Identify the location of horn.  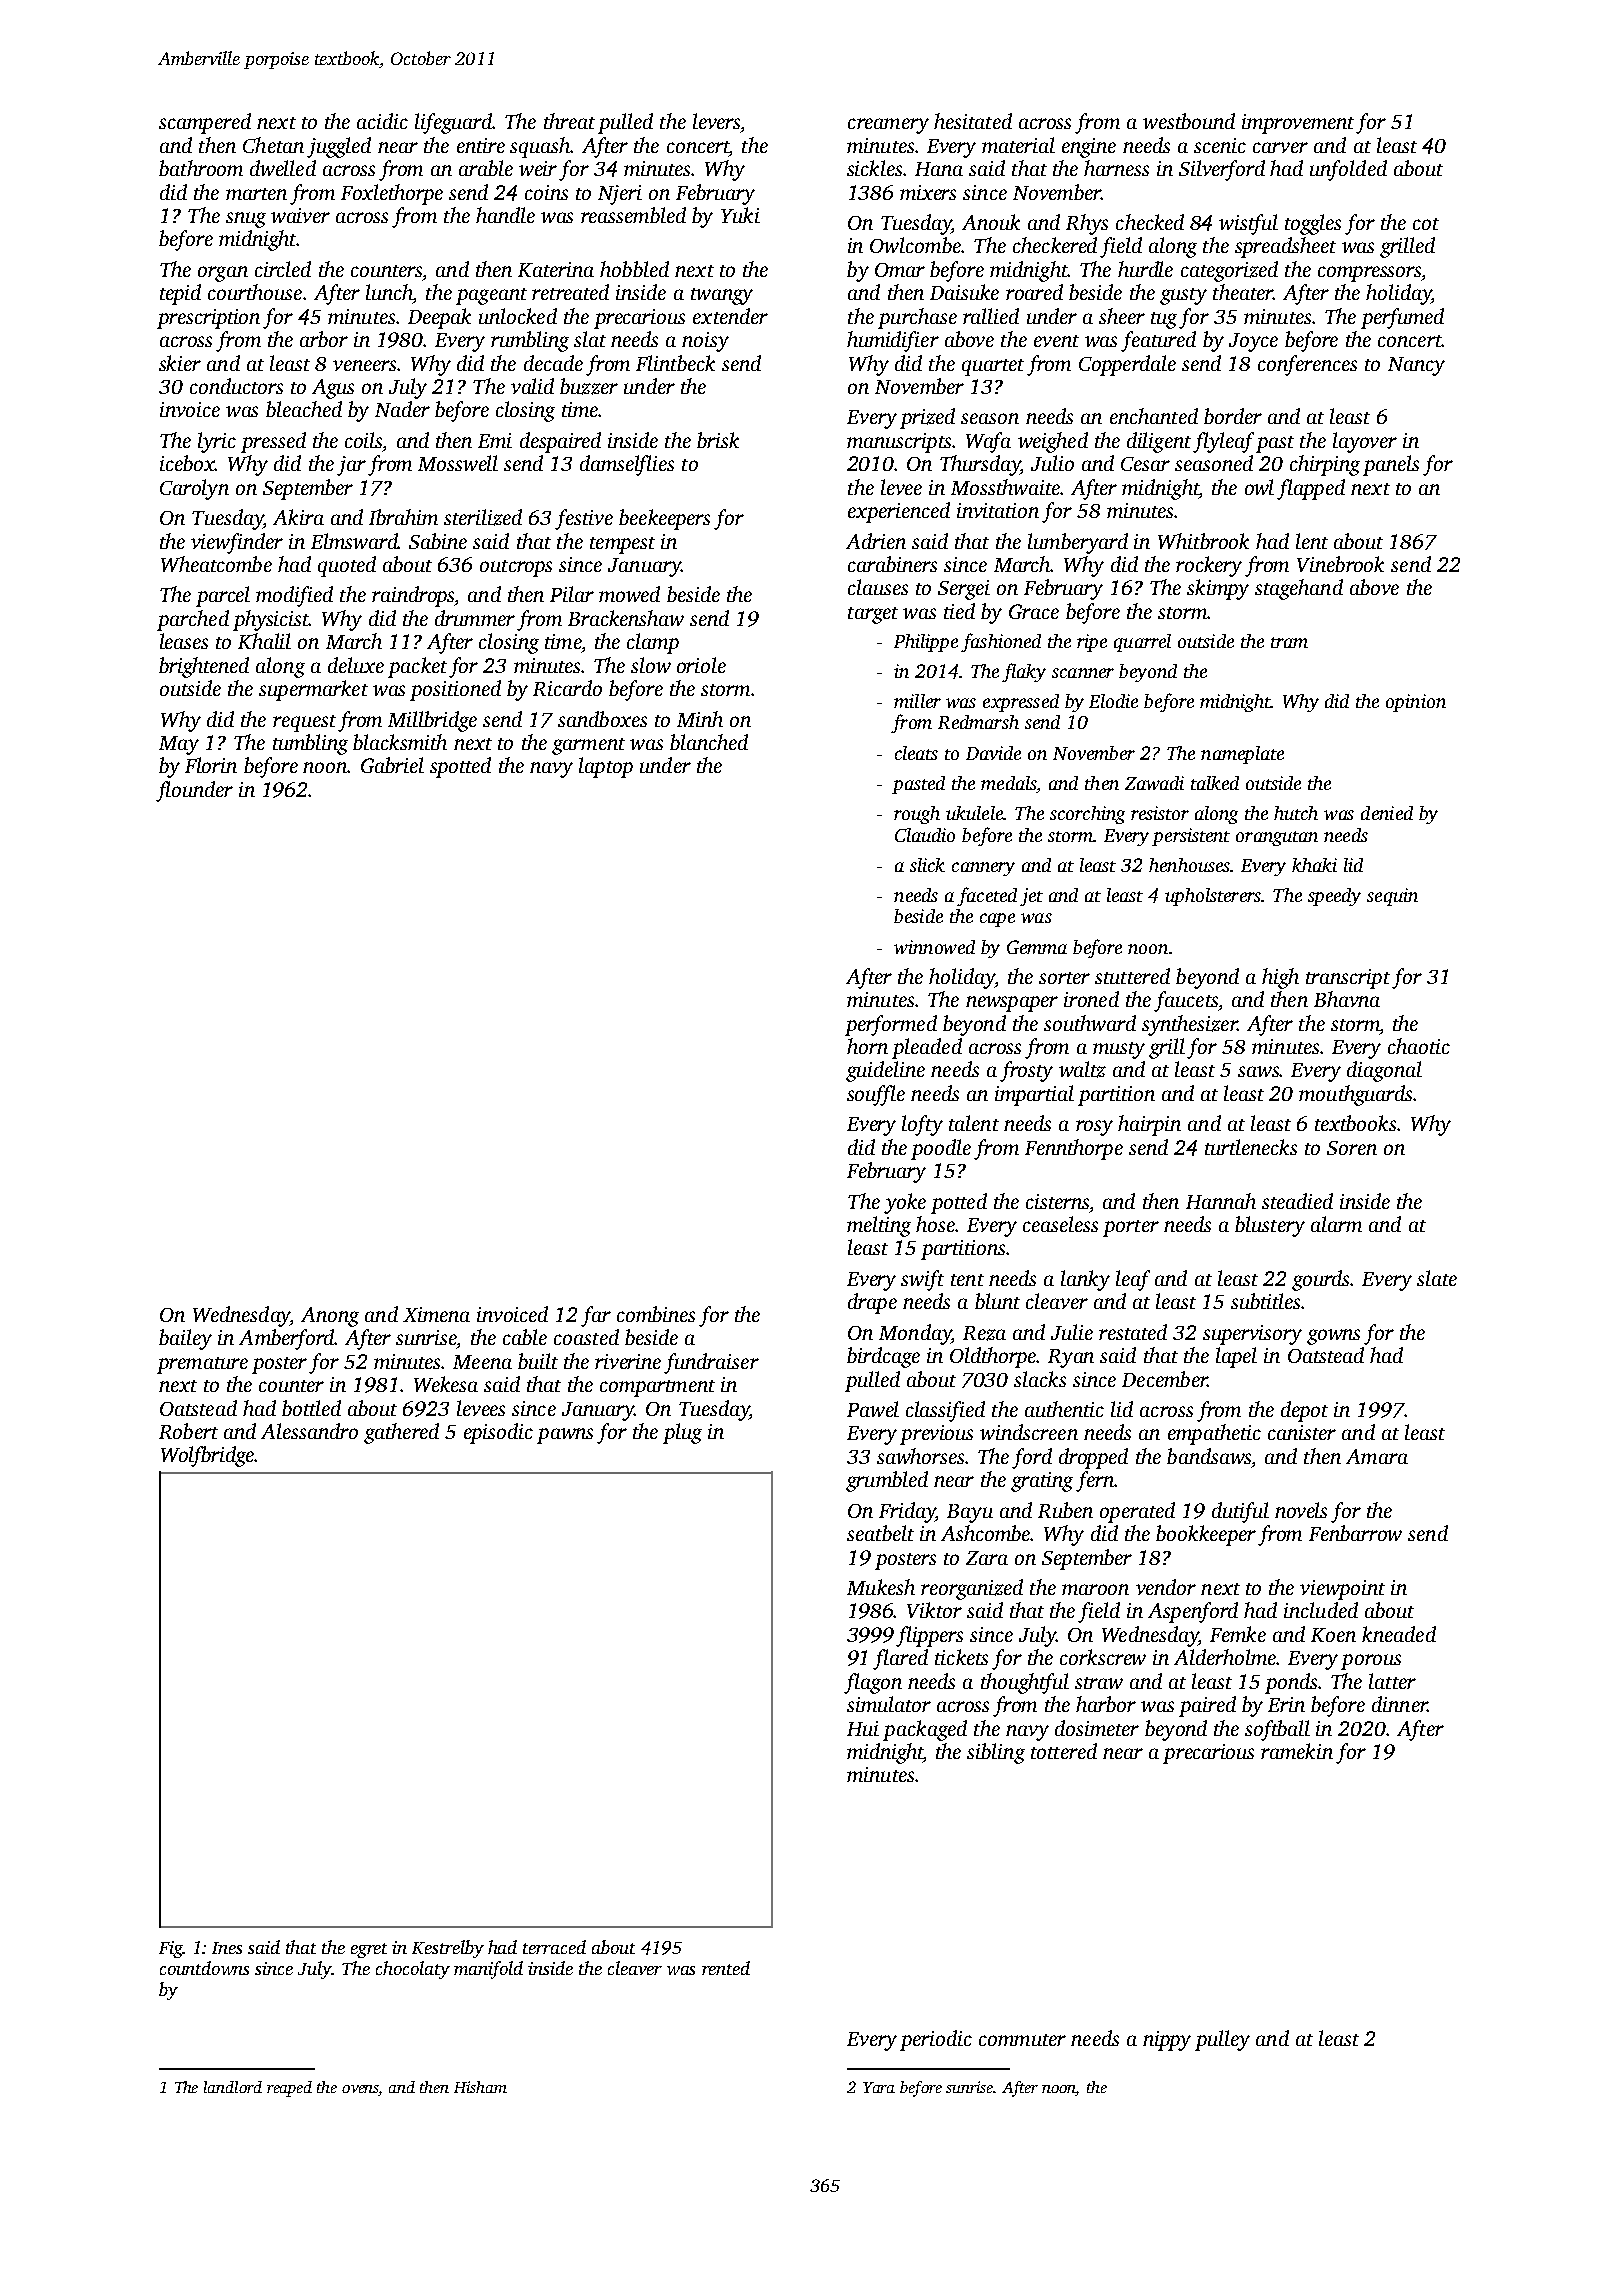
(867, 1046).
